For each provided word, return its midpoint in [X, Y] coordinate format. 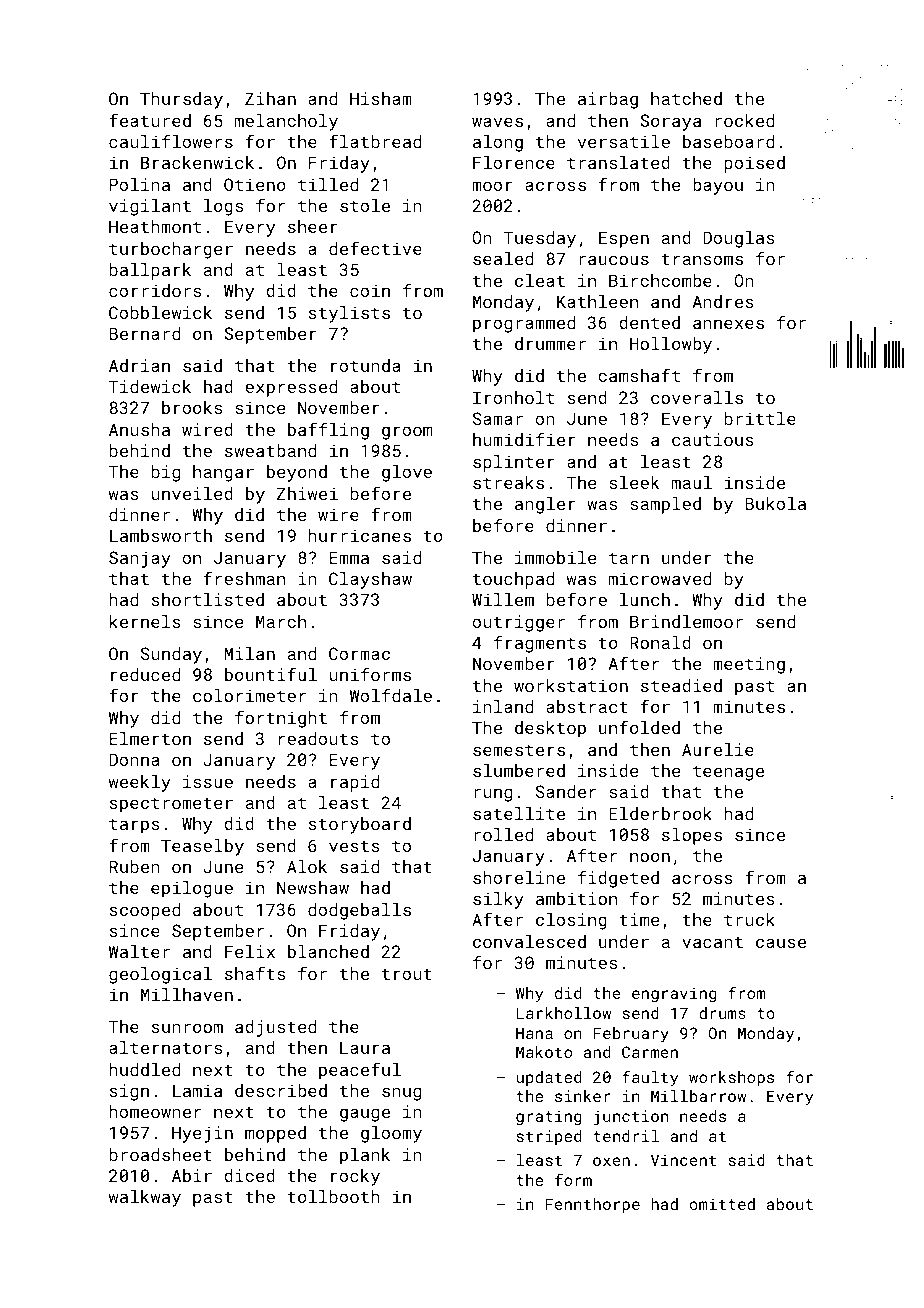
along [498, 143]
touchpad [513, 580]
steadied [681, 685]
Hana [534, 1033]
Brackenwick [197, 162]
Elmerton [150, 738]
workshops [731, 1079]
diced [249, 1175]
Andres [723, 301]
